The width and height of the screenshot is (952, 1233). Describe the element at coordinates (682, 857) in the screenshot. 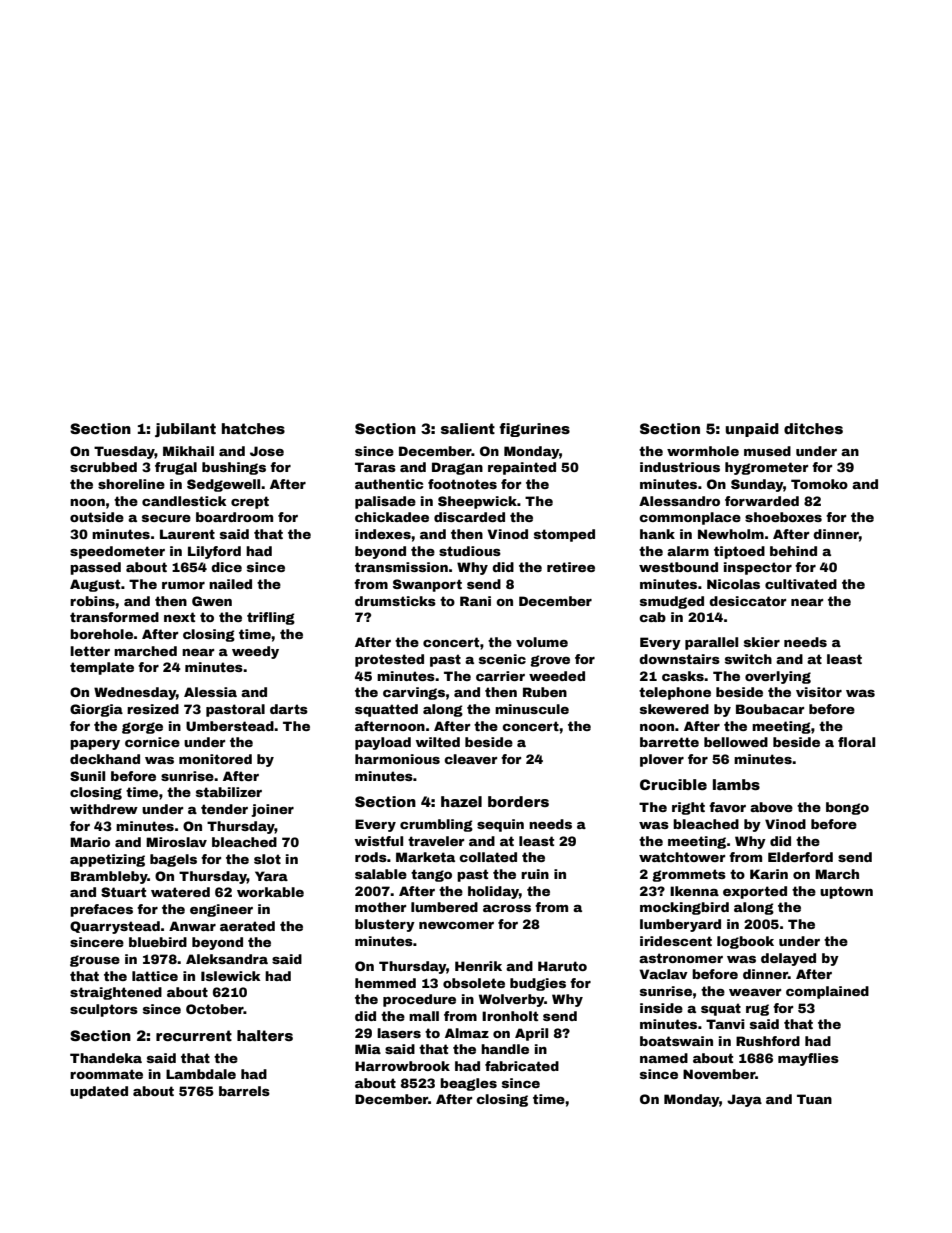

I see `watchtower` at that location.
